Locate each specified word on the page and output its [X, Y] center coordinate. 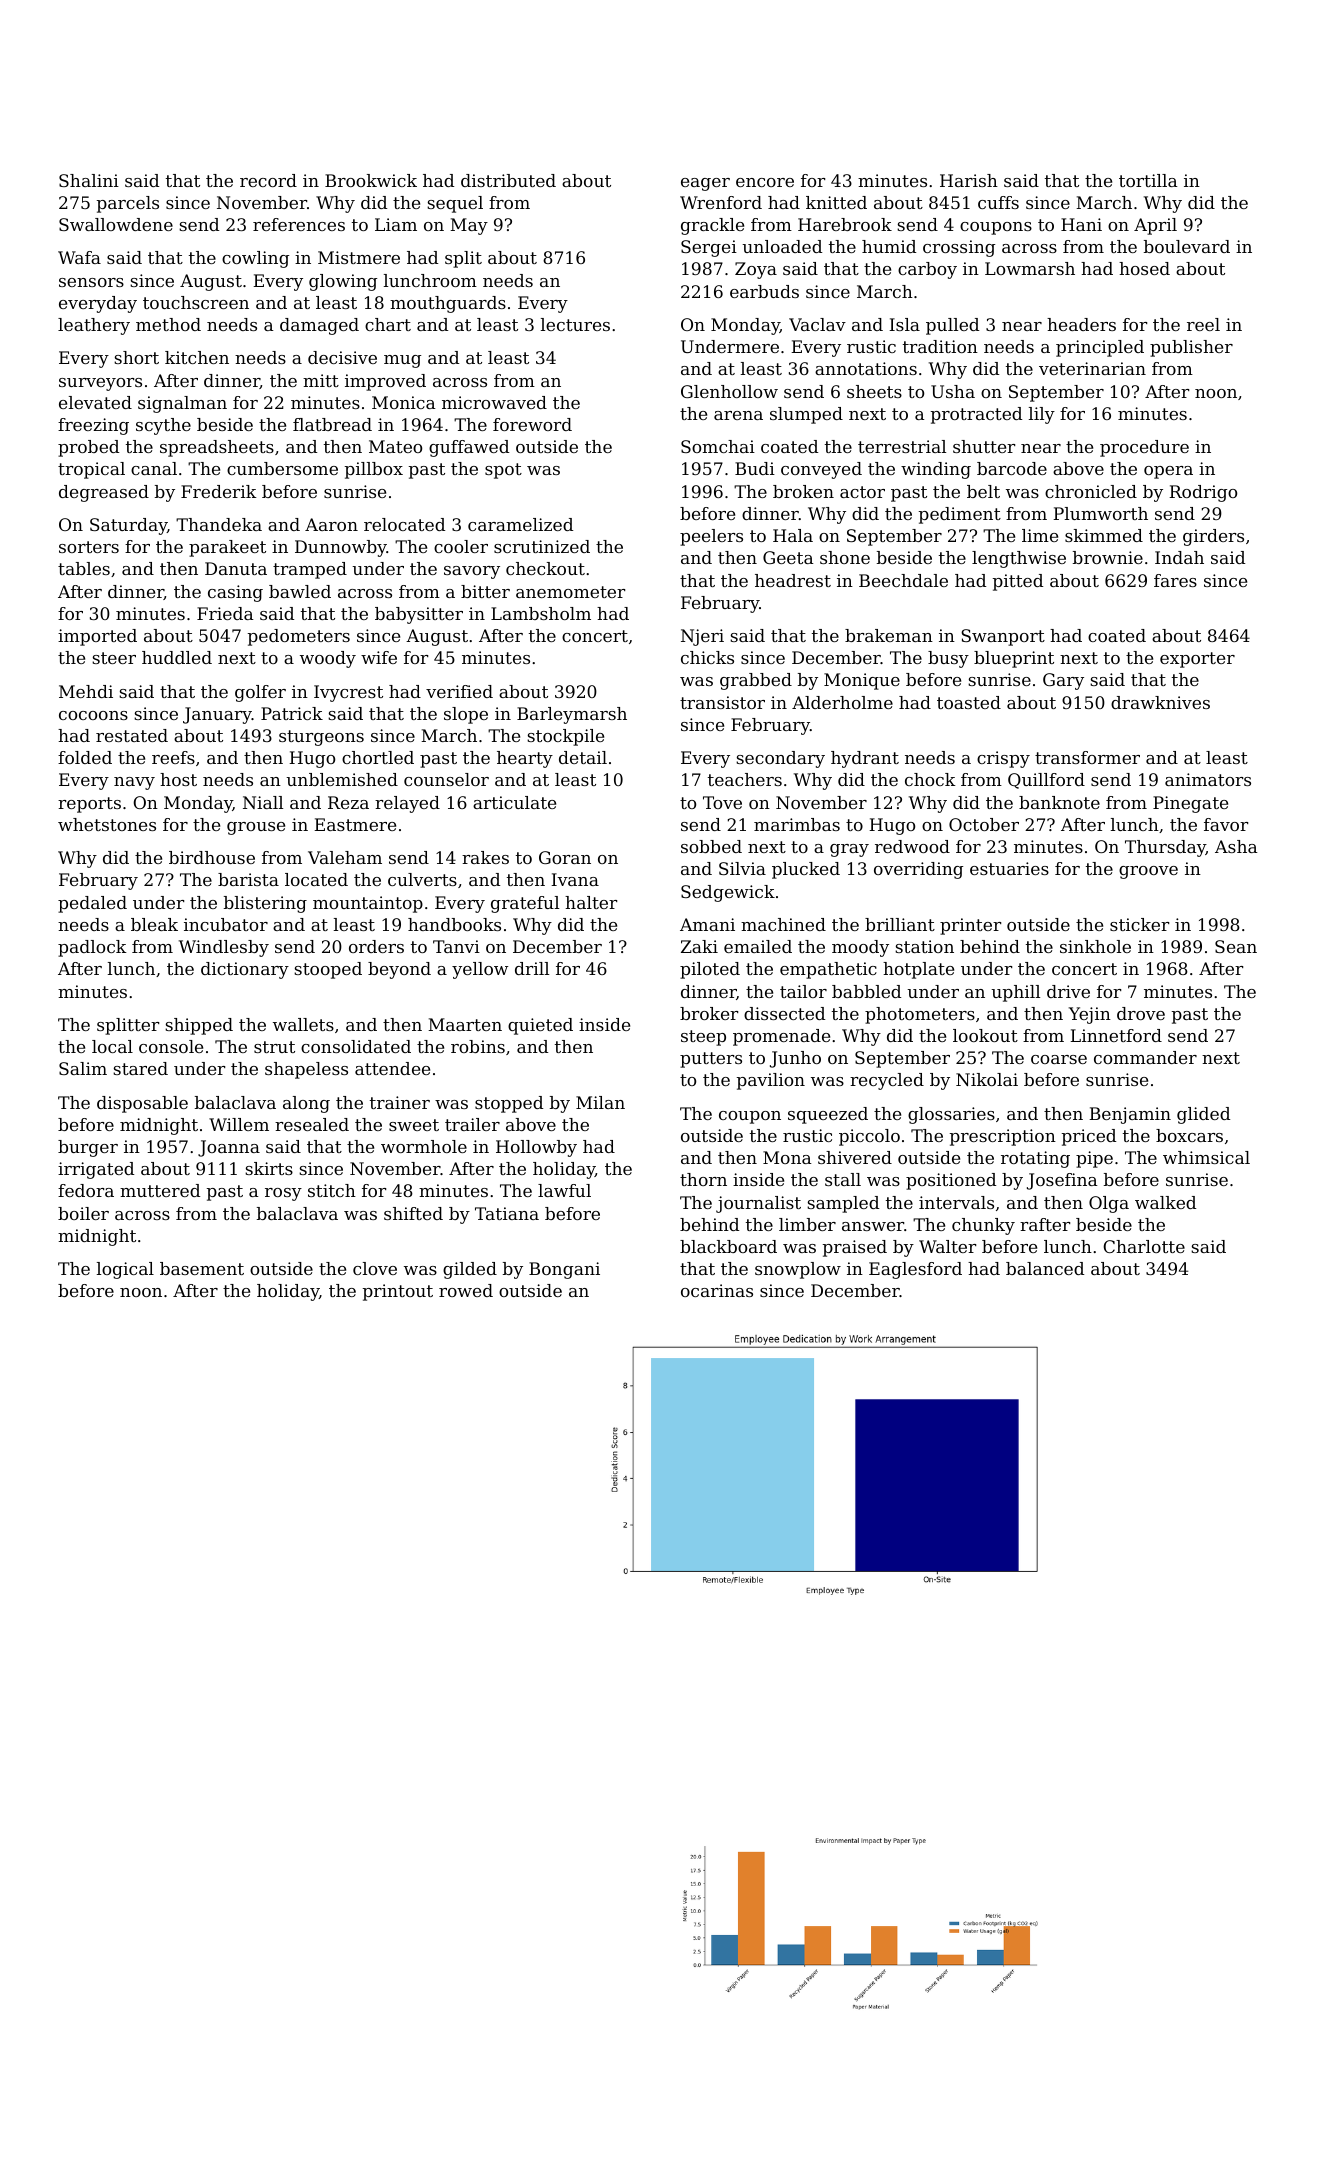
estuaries [1009, 868]
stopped [509, 1104]
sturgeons [321, 738]
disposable [142, 1104]
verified [459, 691]
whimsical [1206, 1157]
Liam [396, 224]
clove [375, 1268]
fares [1175, 580]
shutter [984, 446]
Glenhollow [729, 391]
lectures [575, 324]
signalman [182, 404]
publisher [1191, 348]
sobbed [711, 846]
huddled [177, 657]
